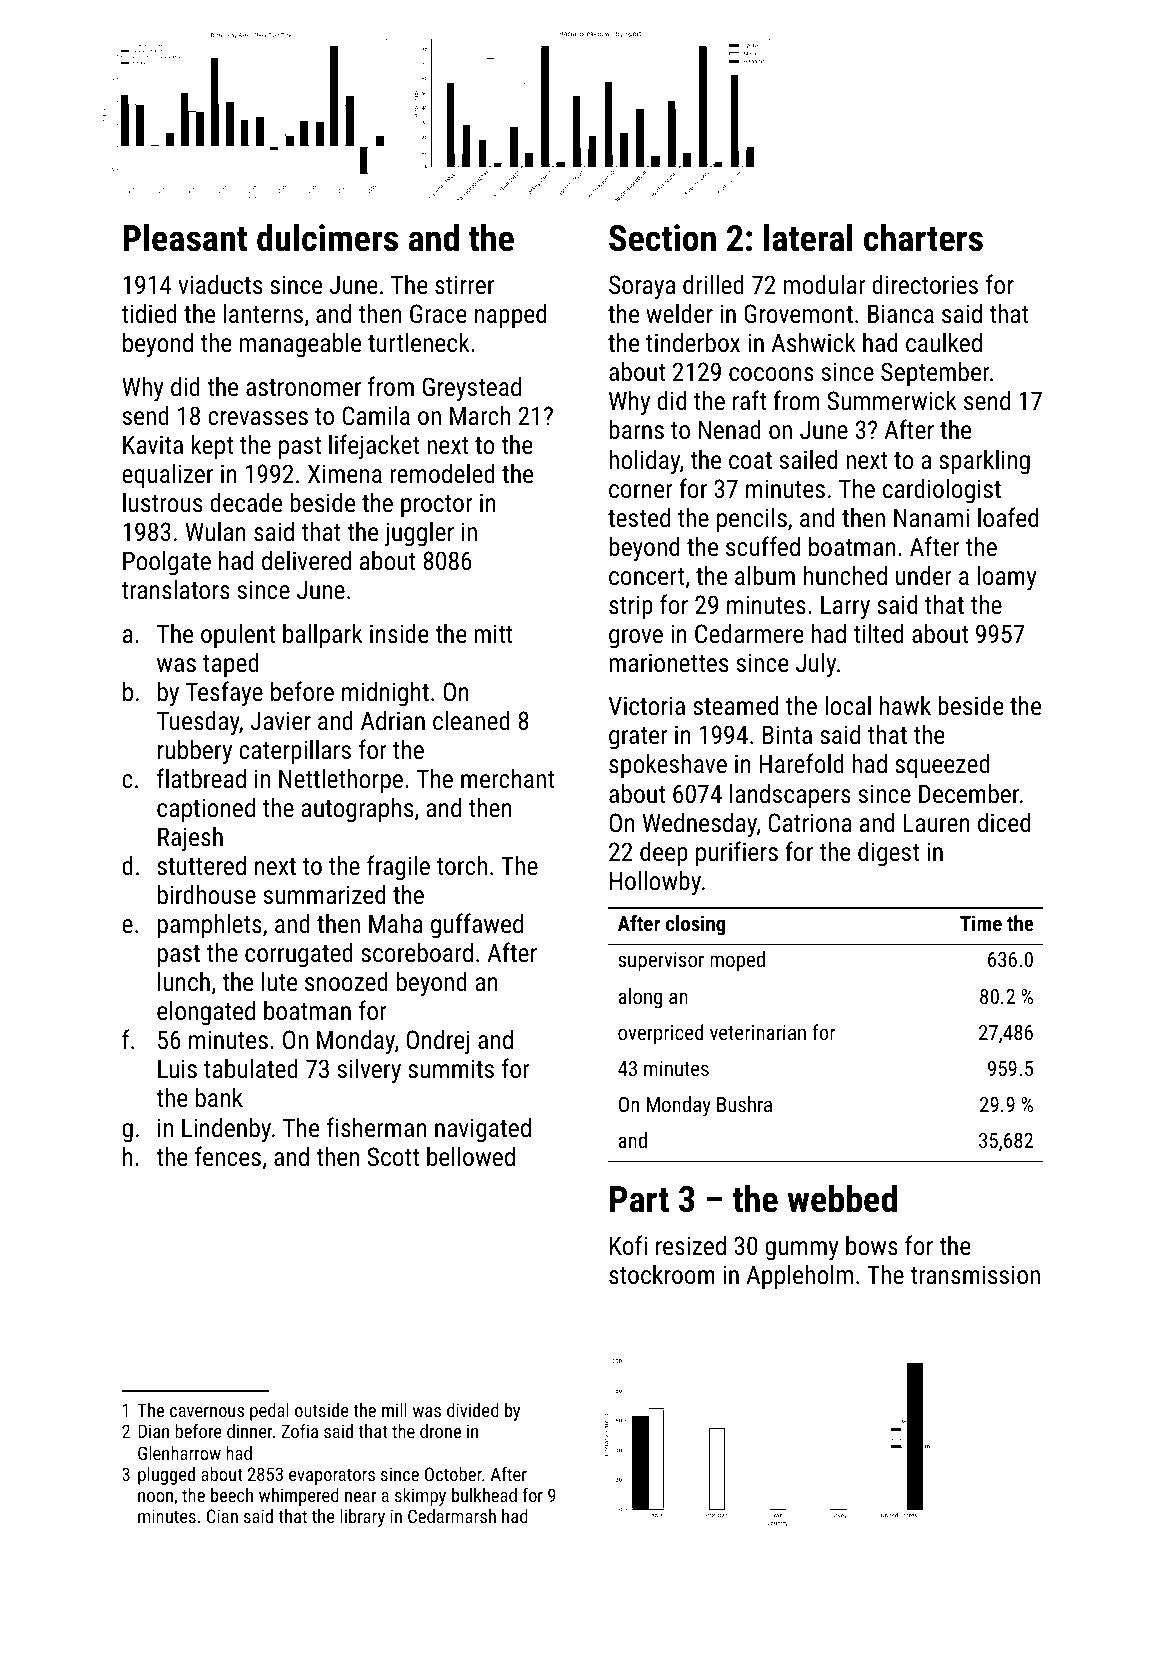  I want to click on bulkhead, so click(484, 1495).
